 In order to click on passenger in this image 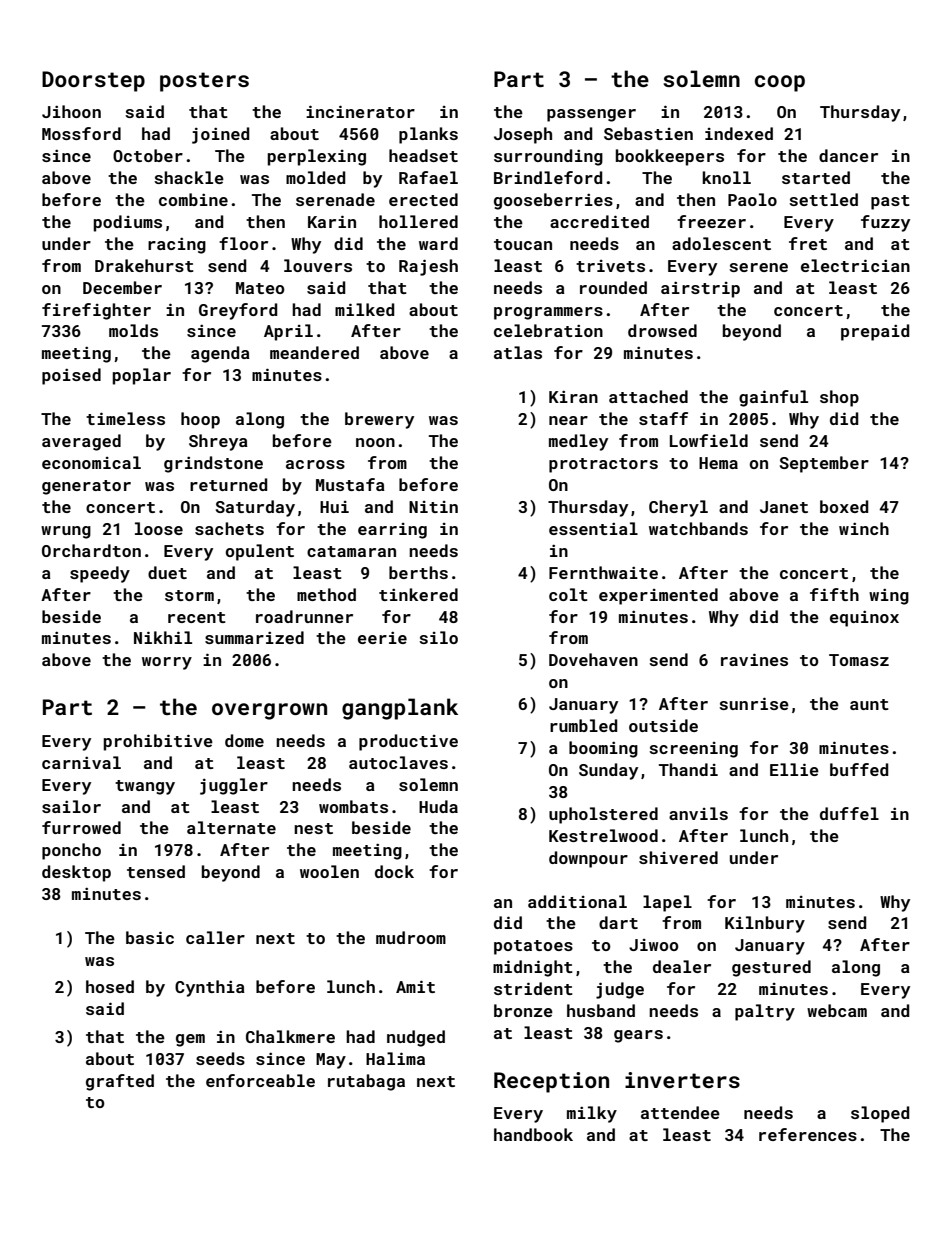, I will do `click(591, 115)`.
